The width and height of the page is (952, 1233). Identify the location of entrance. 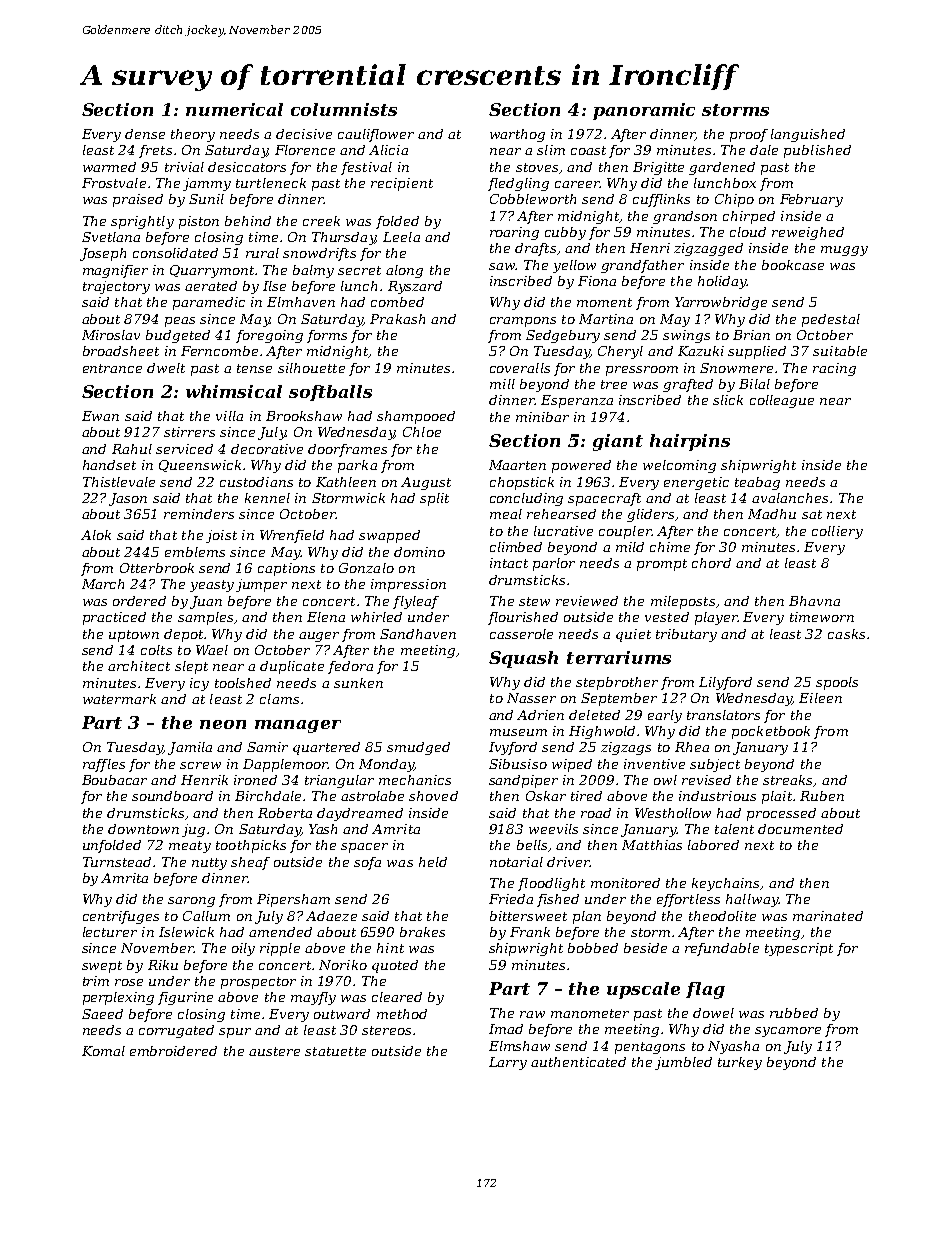
(112, 368).
